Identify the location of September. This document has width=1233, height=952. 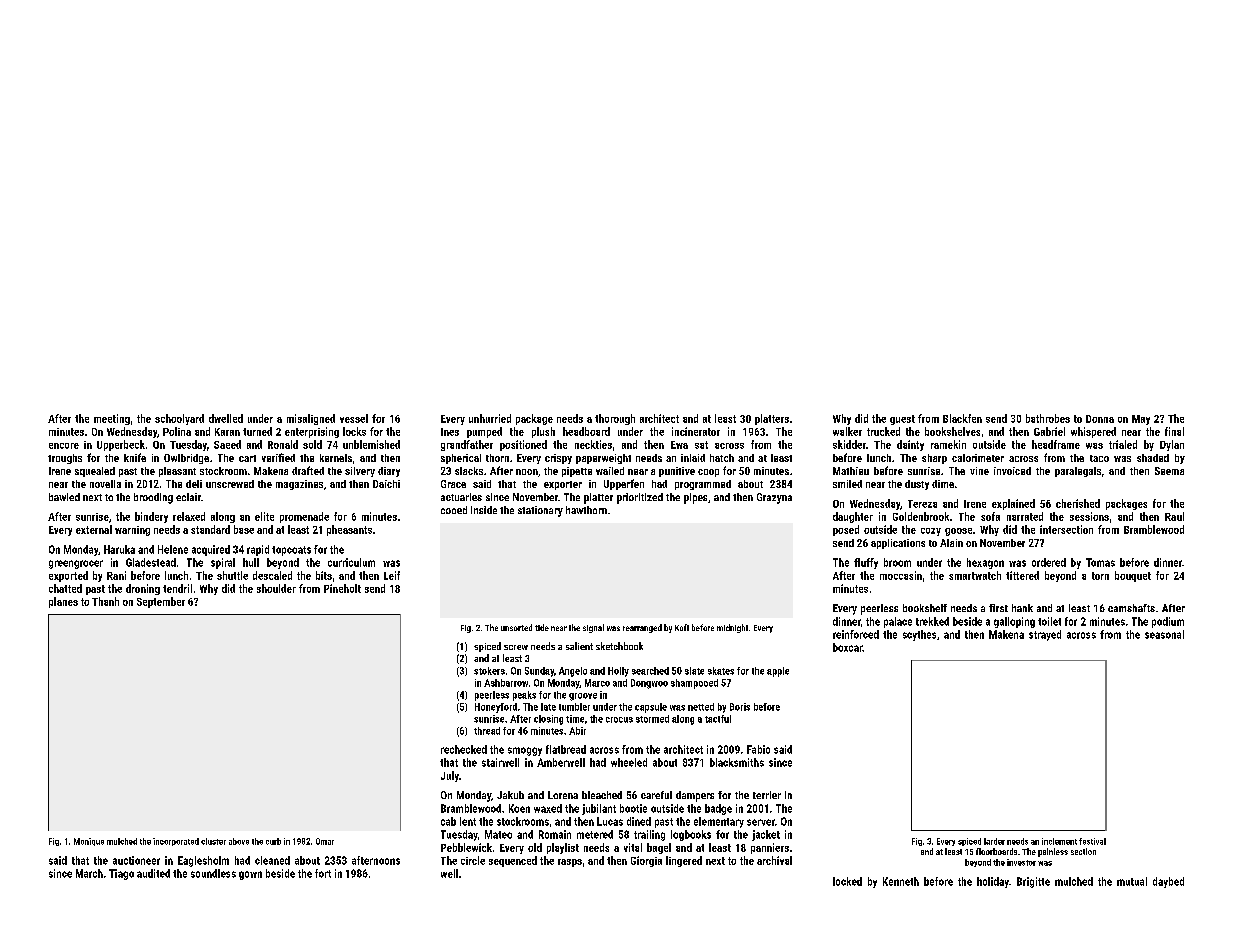
(161, 602).
